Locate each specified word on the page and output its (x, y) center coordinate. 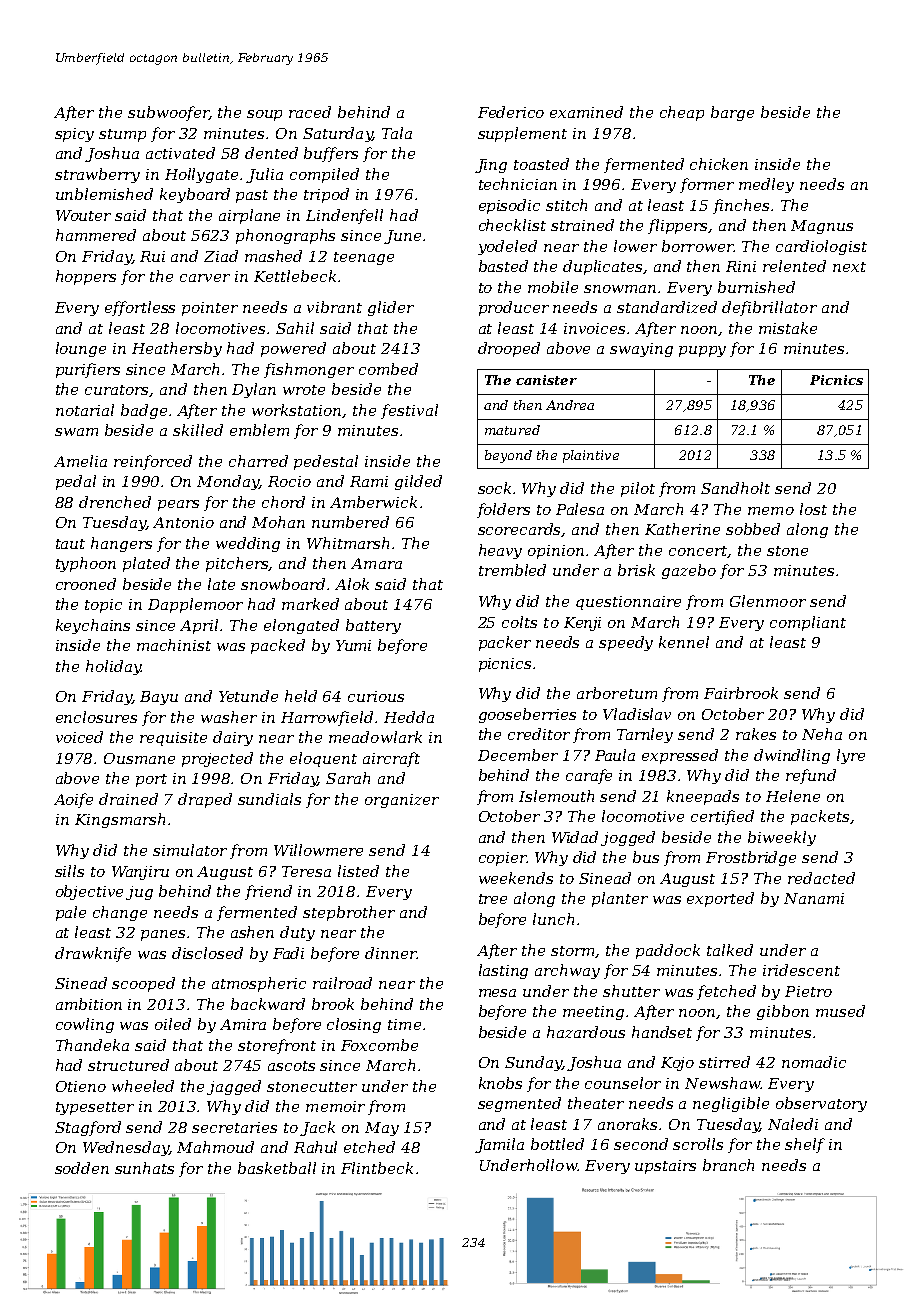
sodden (82, 1168)
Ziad (221, 256)
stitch (566, 205)
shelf (805, 1145)
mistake (788, 328)
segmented (519, 1104)
